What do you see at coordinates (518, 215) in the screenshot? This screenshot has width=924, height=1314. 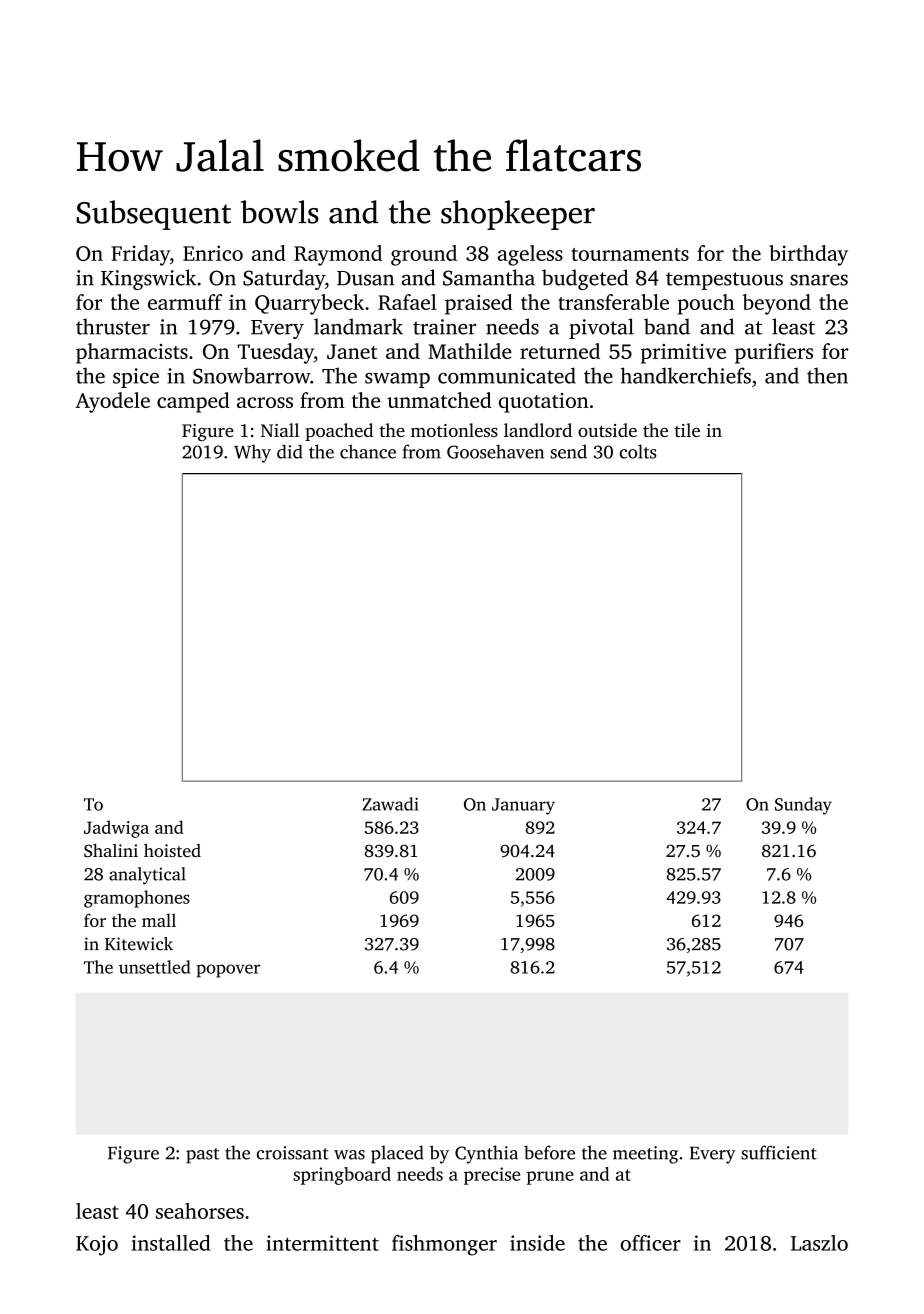 I see `shopkeeper` at bounding box center [518, 215].
